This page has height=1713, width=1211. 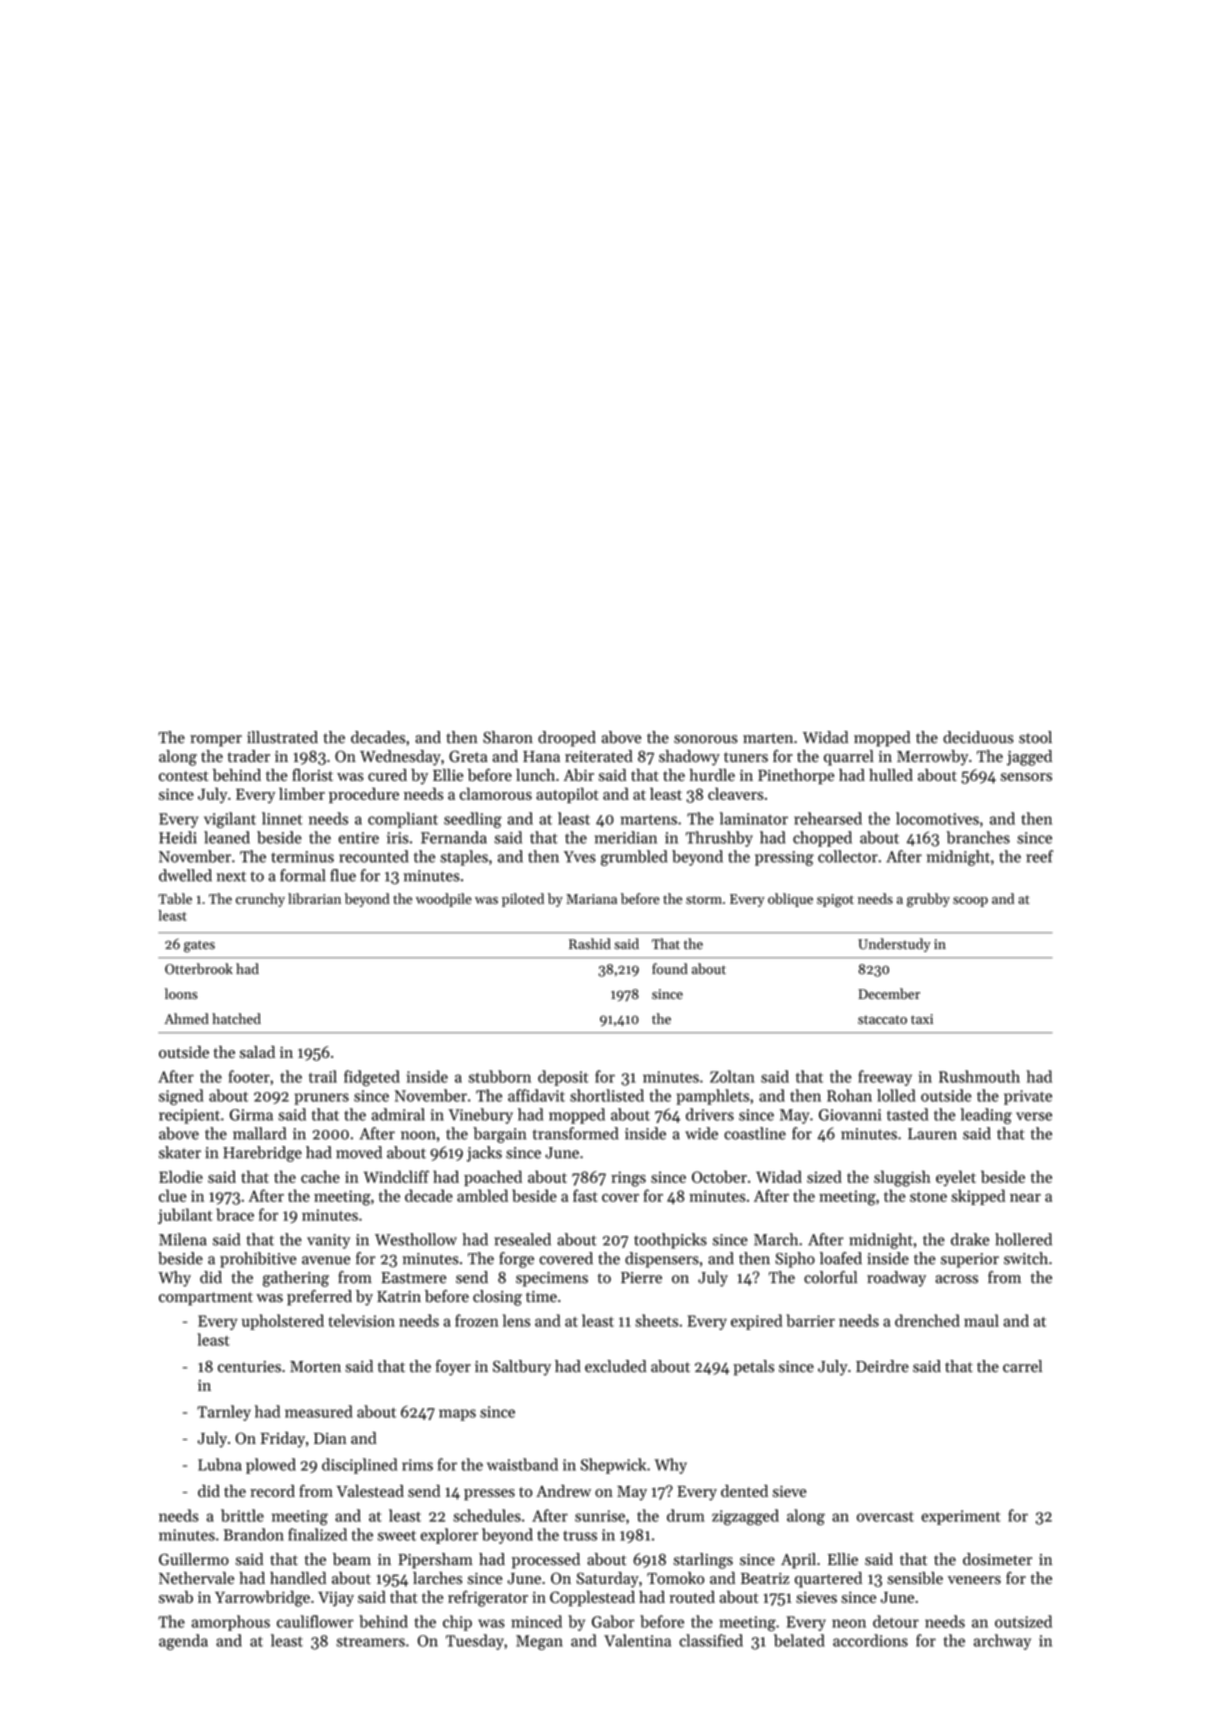 I want to click on television, so click(x=361, y=1320).
